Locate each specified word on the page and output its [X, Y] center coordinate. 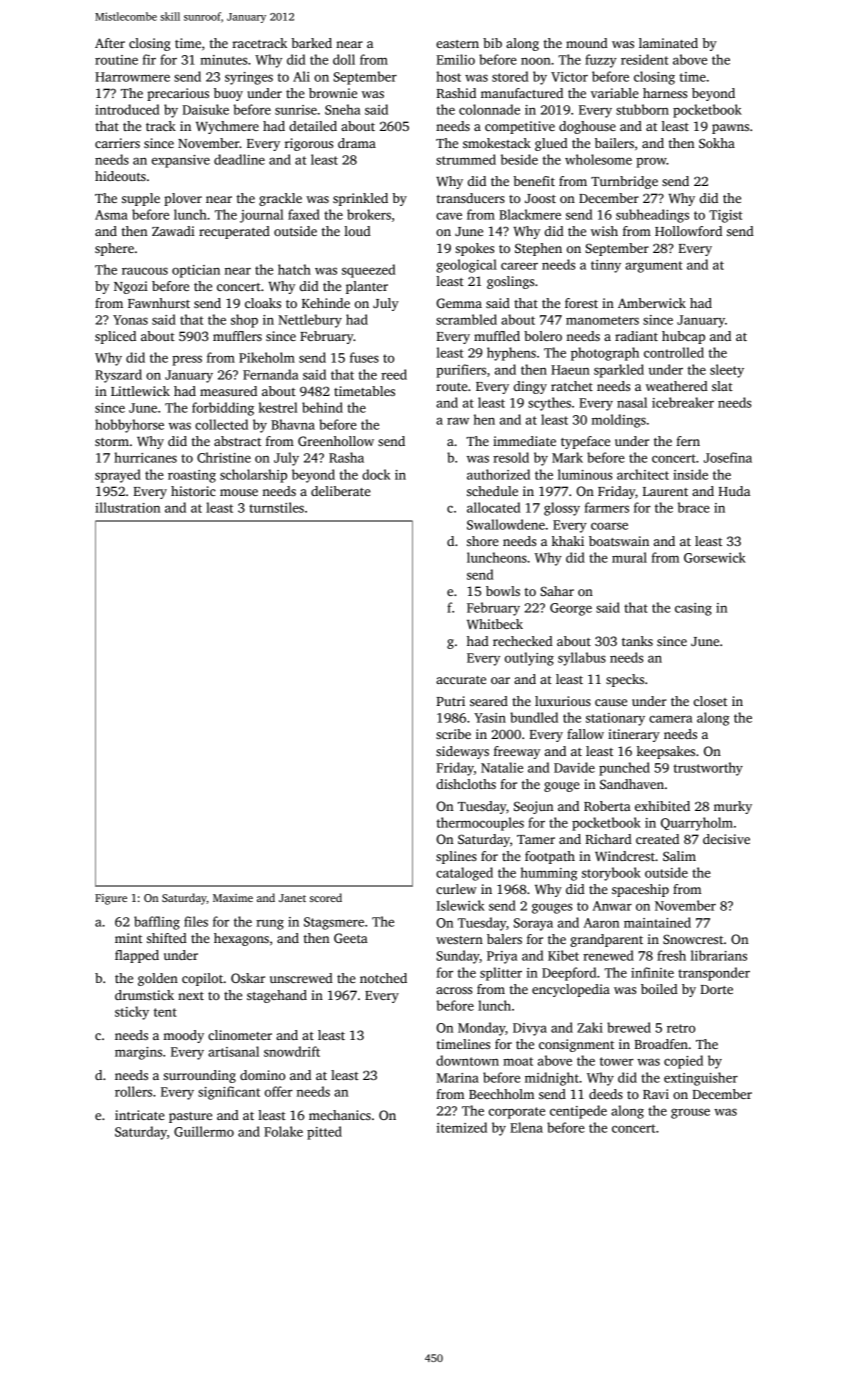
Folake [283, 1131]
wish [604, 231]
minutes [223, 60]
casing [693, 609]
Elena [526, 1127]
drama [357, 143]
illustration [127, 507]
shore [483, 541]
